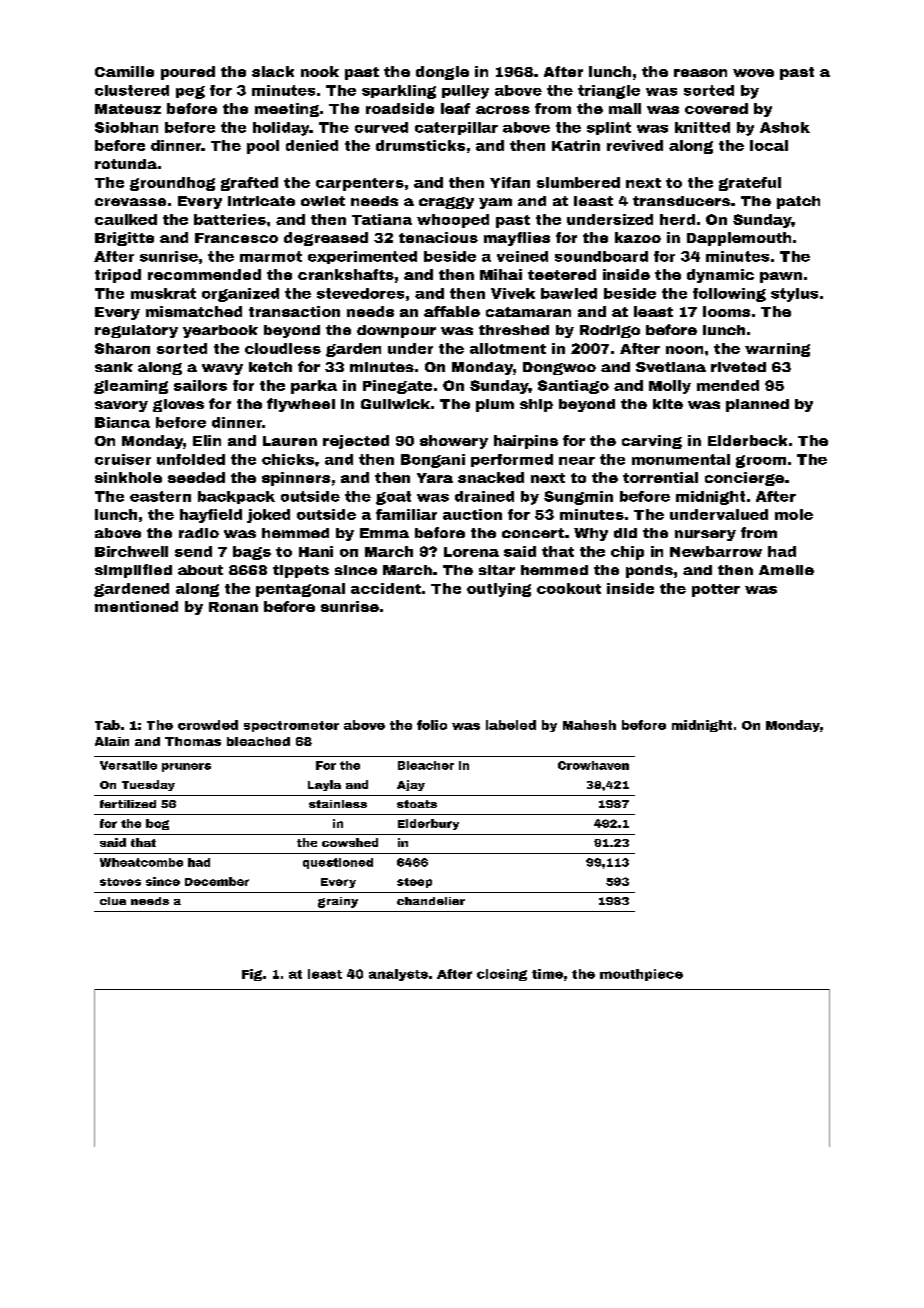 The image size is (924, 1308). What do you see at coordinates (702, 127) in the screenshot?
I see `knitted` at bounding box center [702, 127].
